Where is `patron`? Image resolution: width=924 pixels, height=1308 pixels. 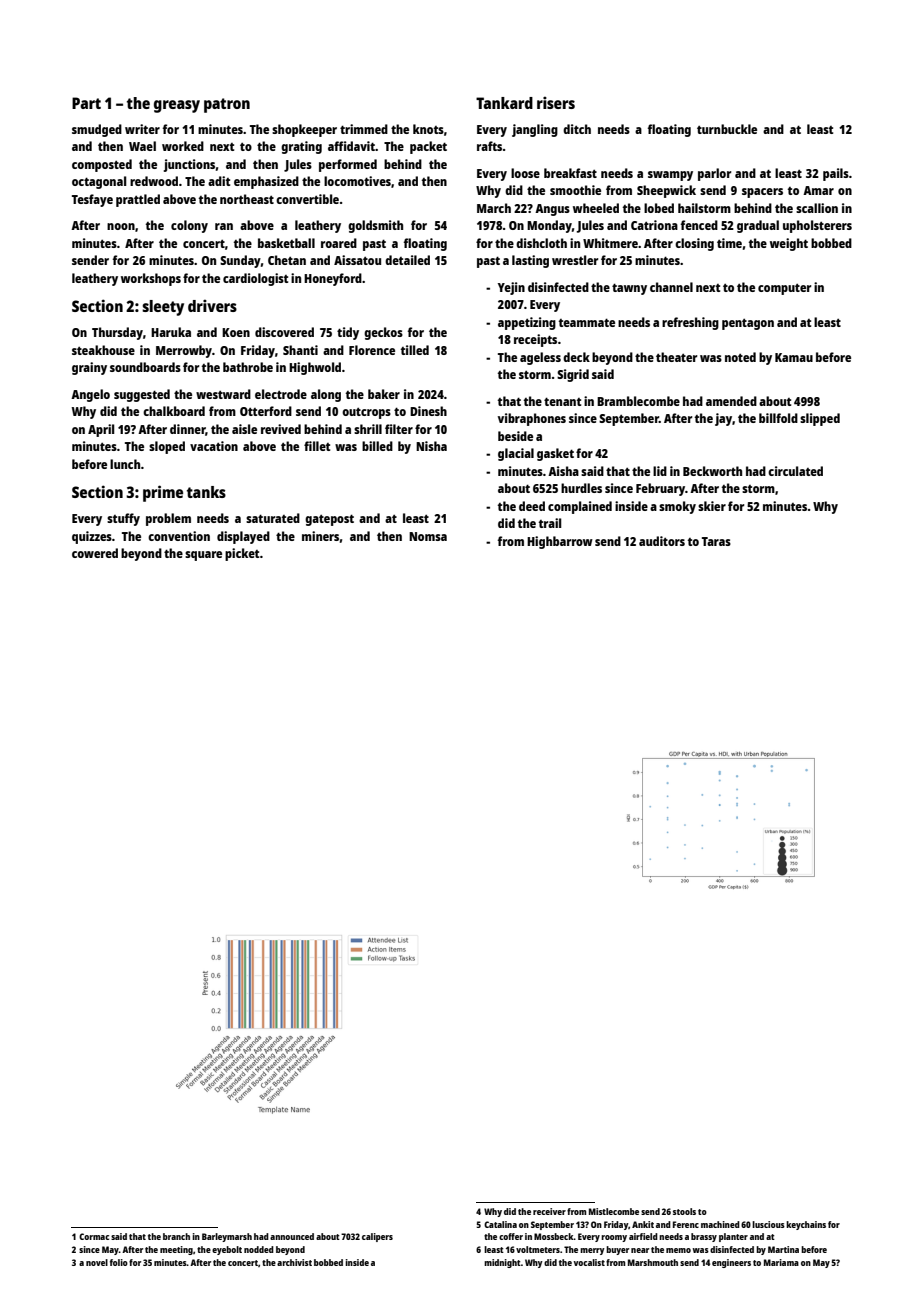 patron is located at coordinates (227, 105).
